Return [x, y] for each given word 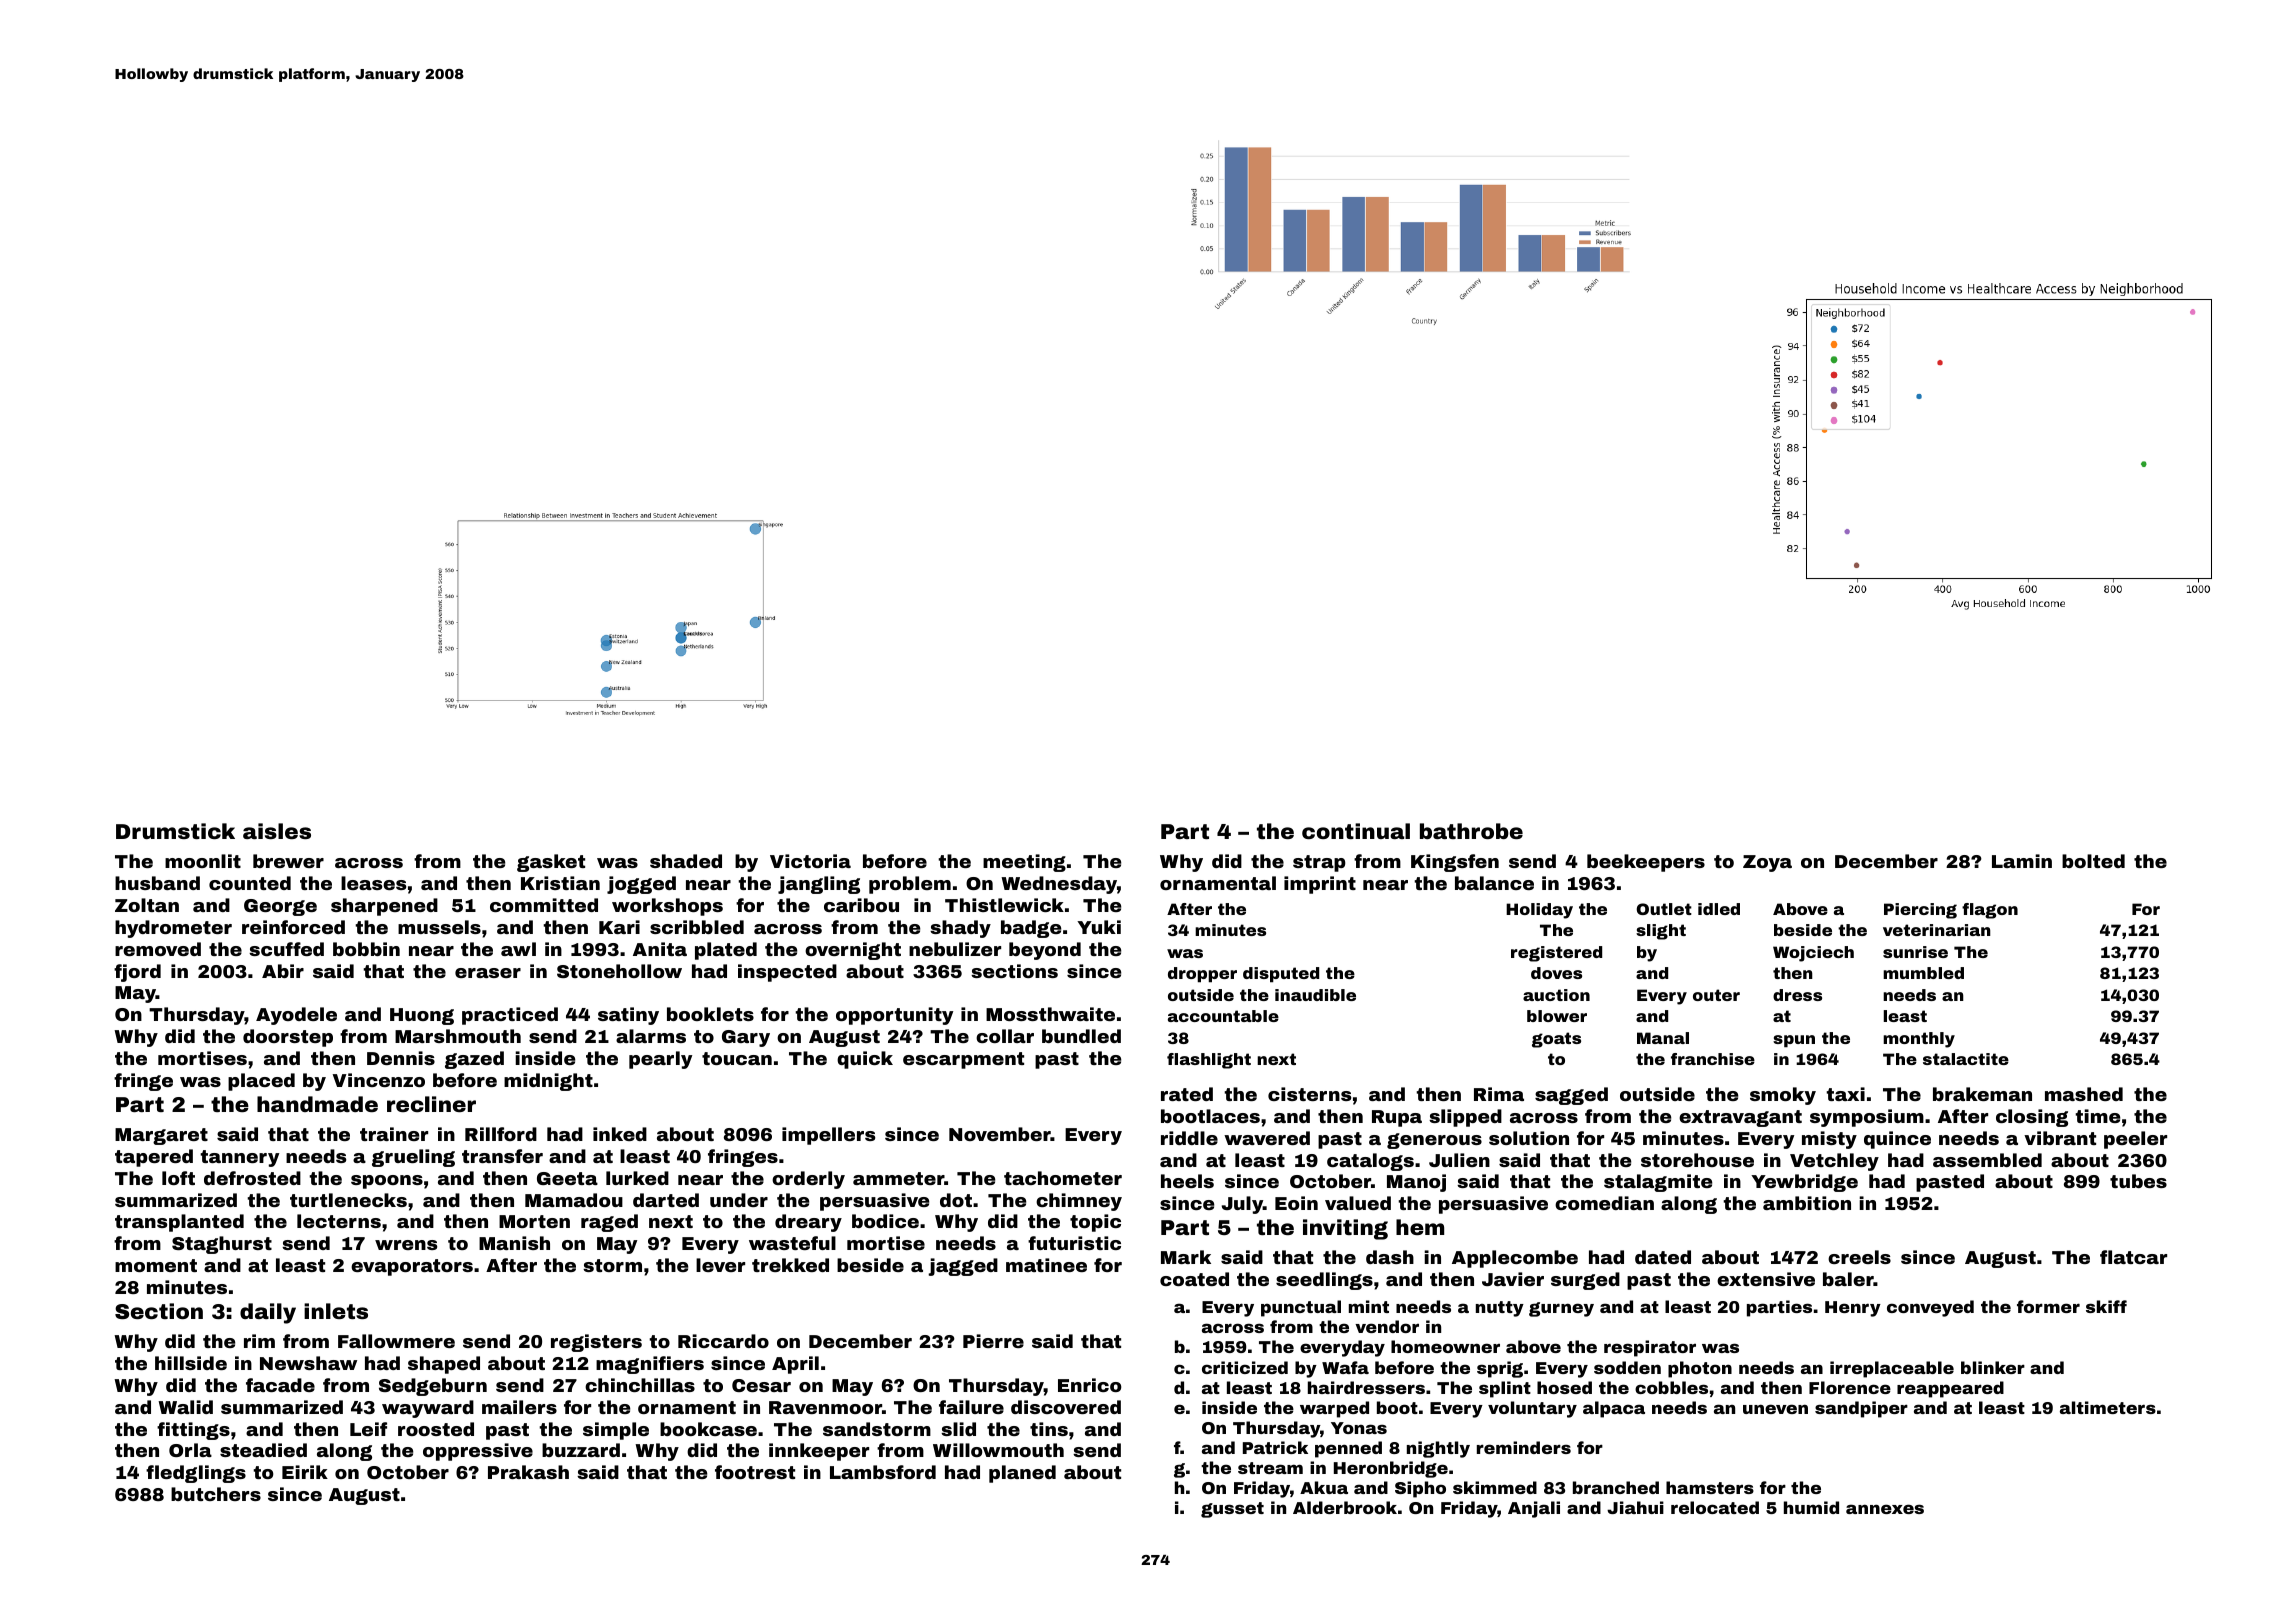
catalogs [1370, 1162]
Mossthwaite [1050, 1014]
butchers [216, 1494]
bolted [2093, 861]
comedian [1604, 1203]
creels [1859, 1257]
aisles [277, 831]
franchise [1713, 1059]
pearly [660, 1060]
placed [261, 1082]
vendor [1387, 1326]
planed [1022, 1474]
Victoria [810, 861]
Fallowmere [396, 1341]
